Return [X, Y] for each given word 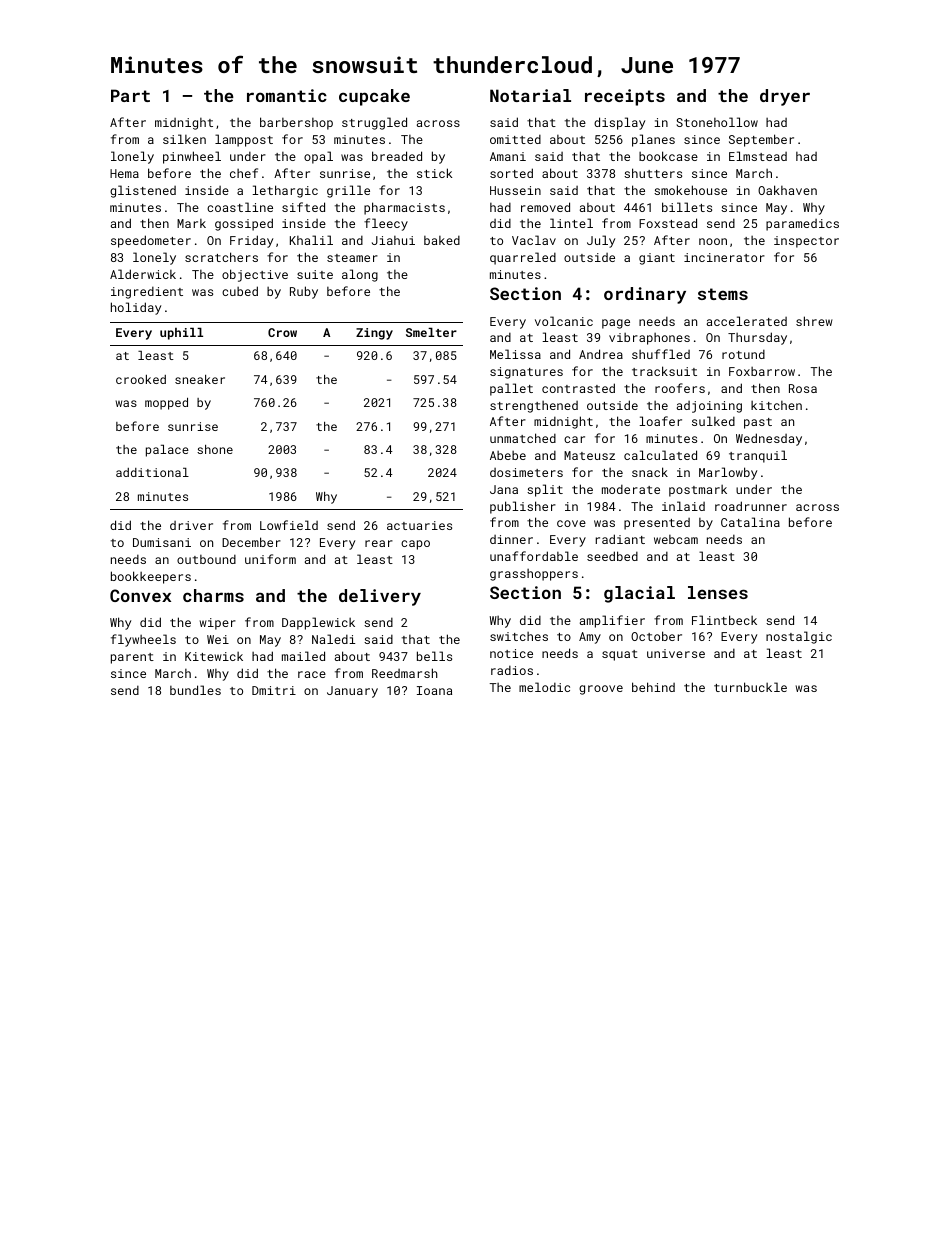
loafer [660, 421]
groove [601, 690]
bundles [195, 690]
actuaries [419, 525]
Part [130, 95]
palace [167, 451]
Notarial [530, 95]
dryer [785, 97]
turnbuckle [750, 687]
